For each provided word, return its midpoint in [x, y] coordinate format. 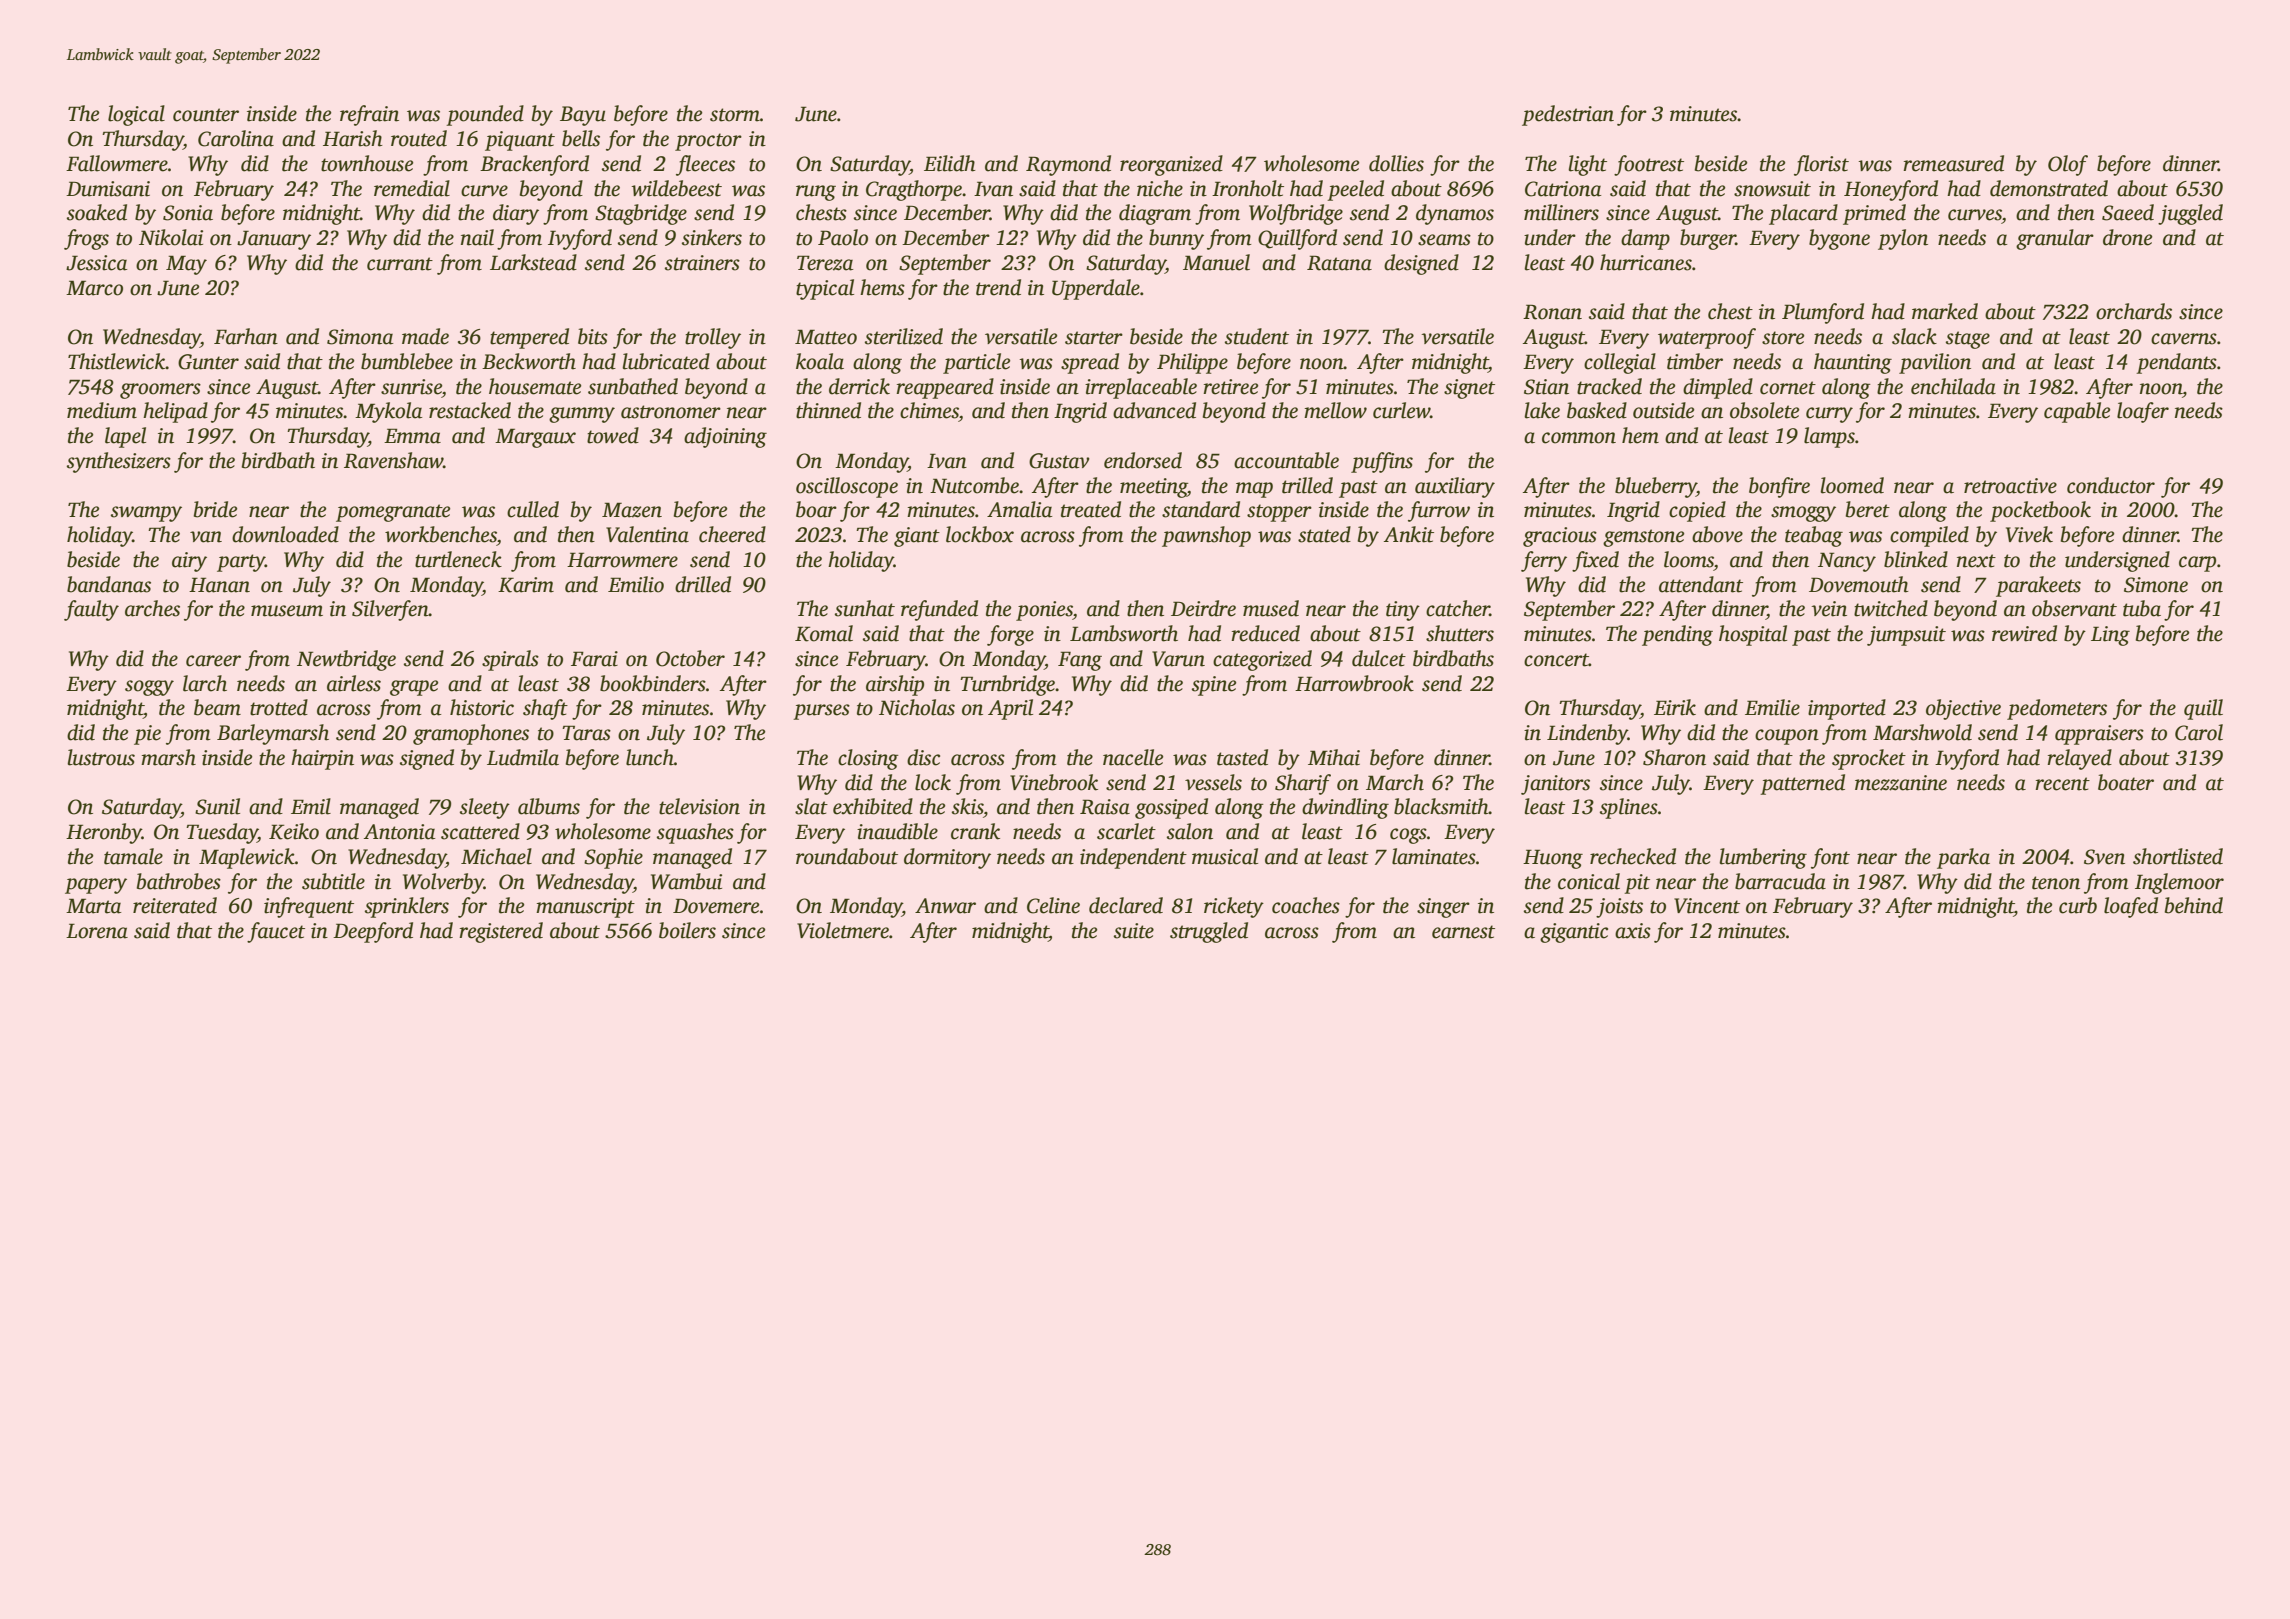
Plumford [1823, 313]
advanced [1154, 410]
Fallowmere [117, 163]
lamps [1829, 437]
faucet [276, 932]
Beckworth [529, 361]
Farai [594, 659]
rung [816, 193]
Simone [2156, 585]
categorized [1262, 660]
